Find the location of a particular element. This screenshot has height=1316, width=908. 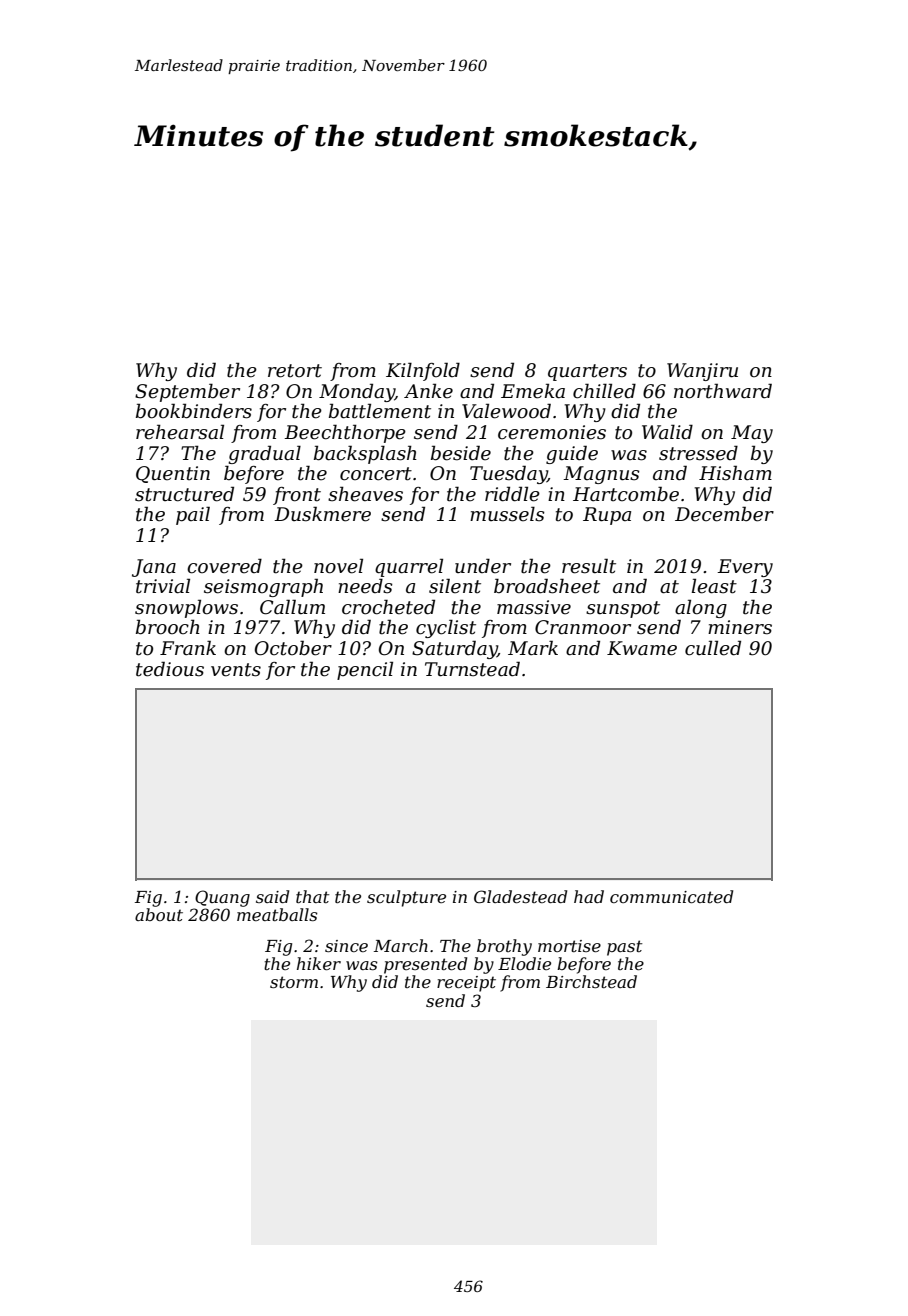

sheaves is located at coordinates (365, 494).
